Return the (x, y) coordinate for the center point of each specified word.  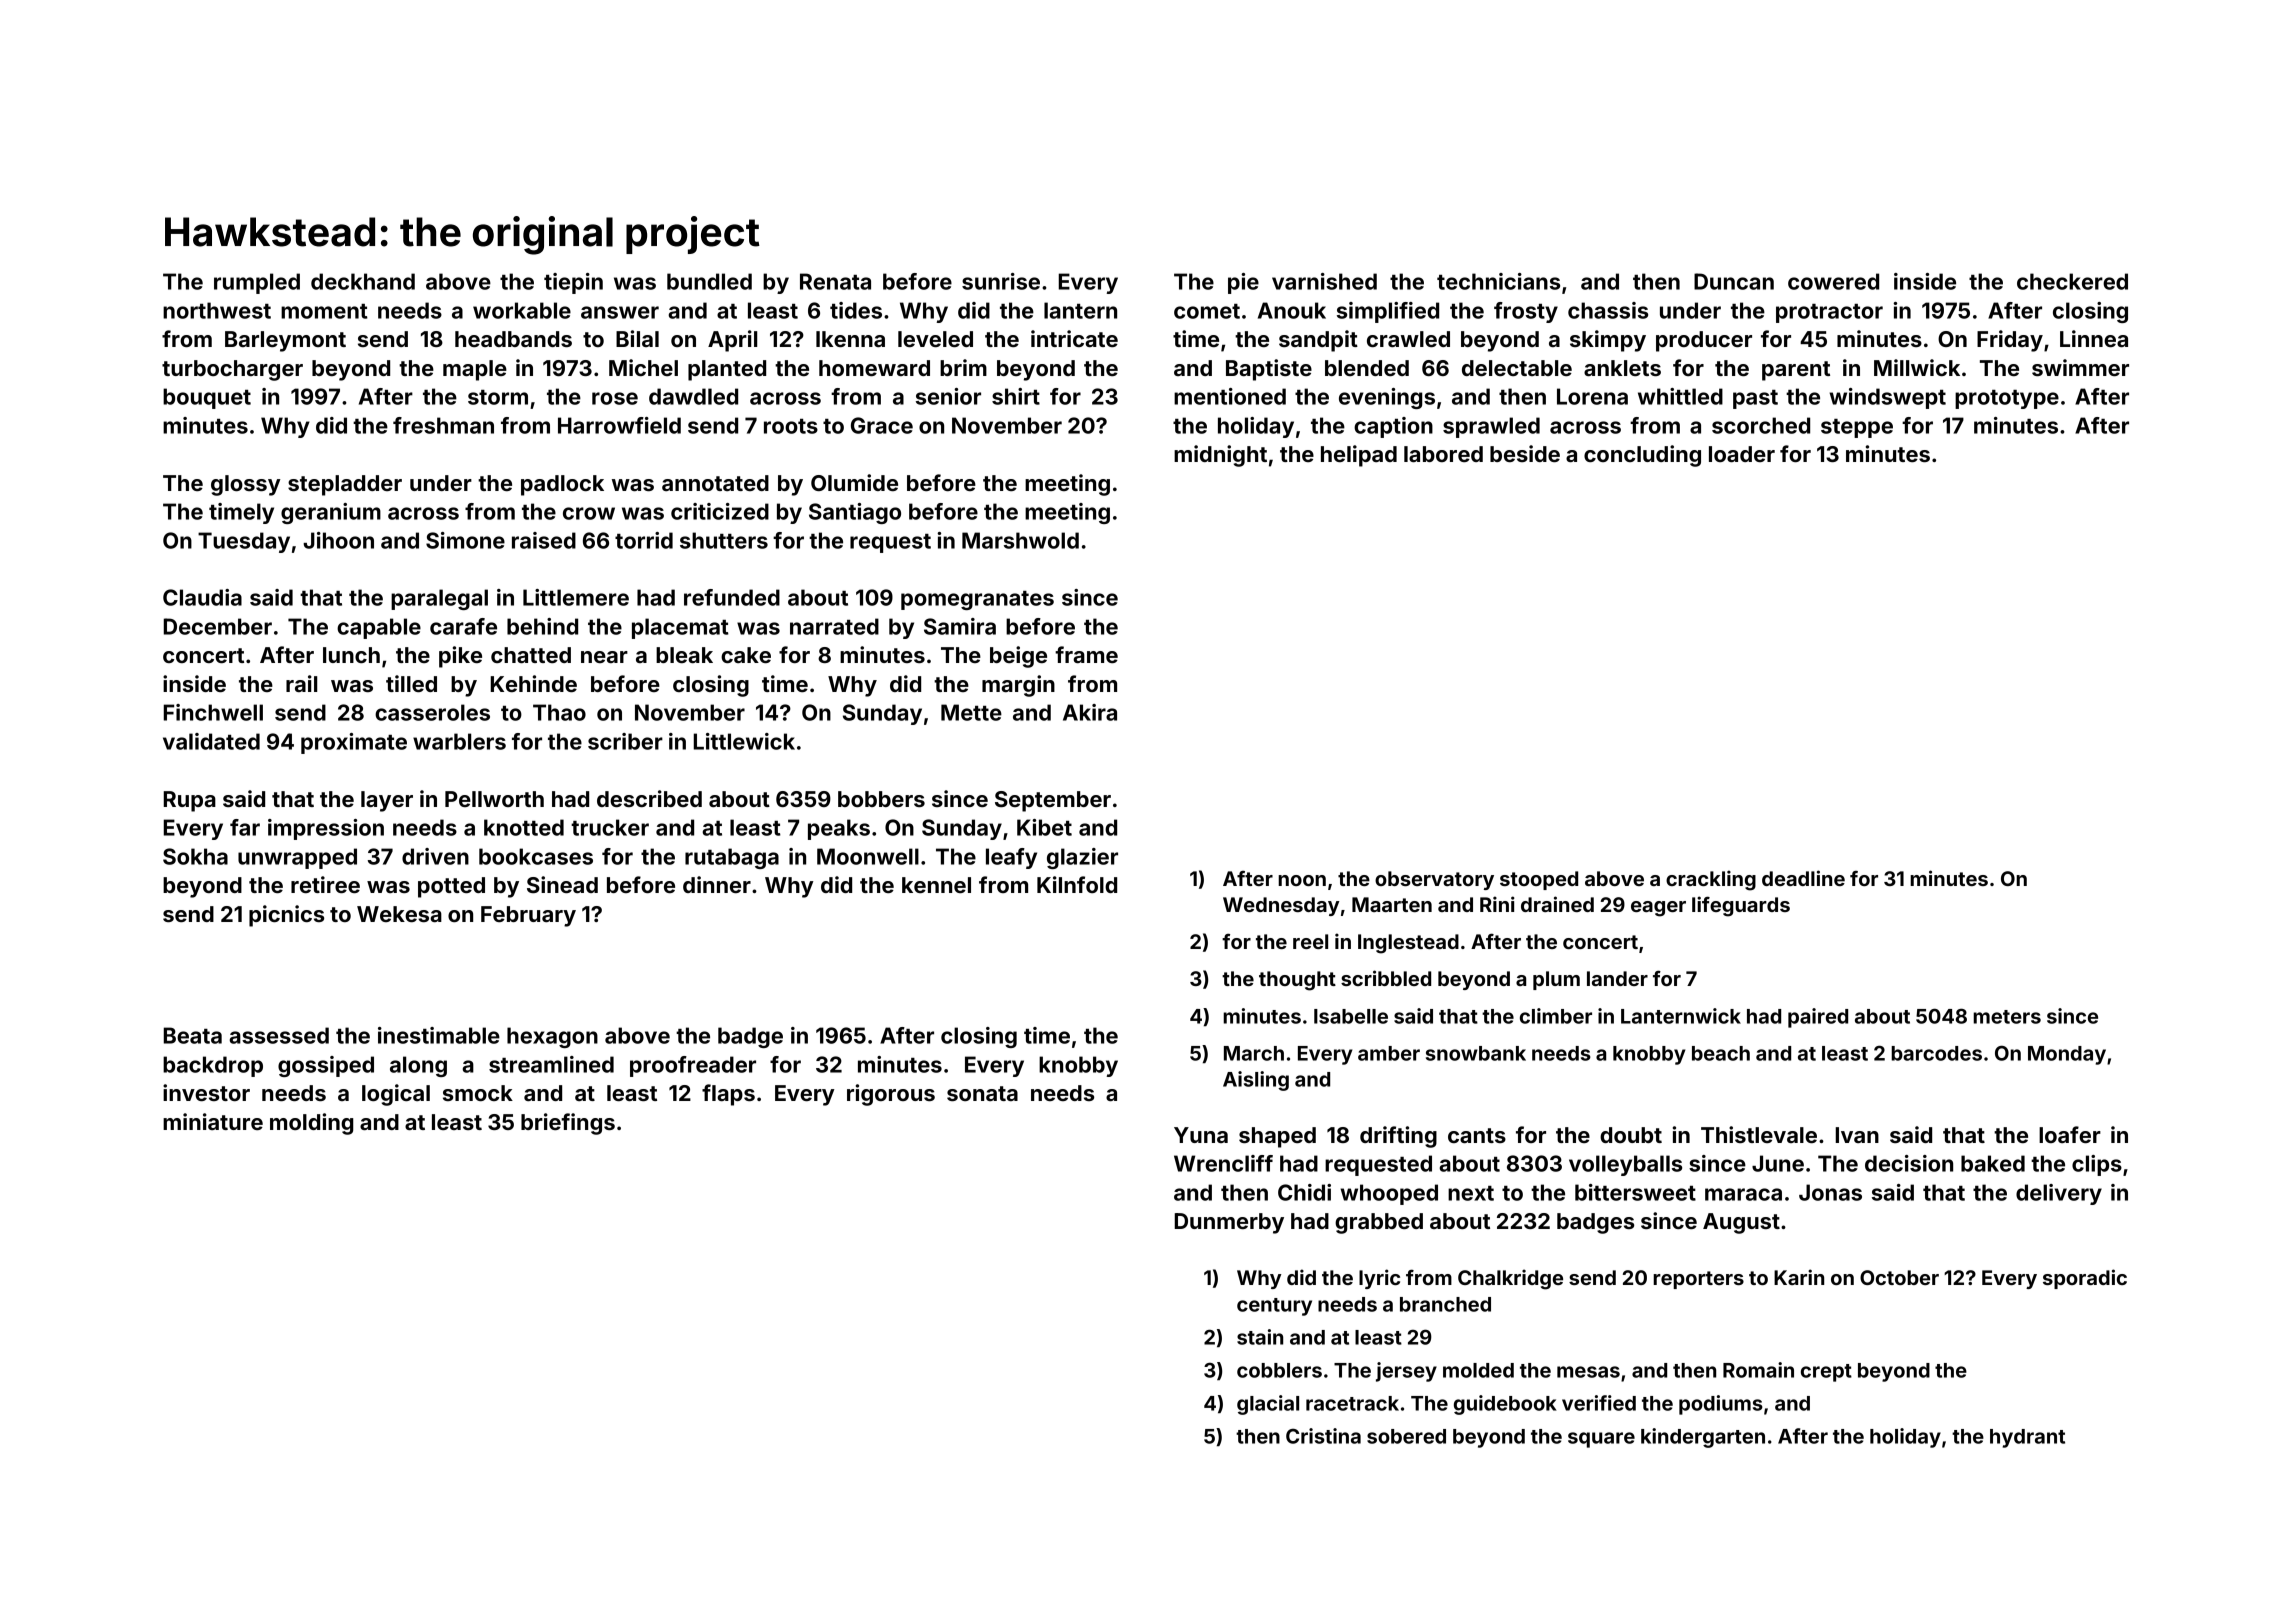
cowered (1833, 281)
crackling (1711, 880)
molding (311, 1124)
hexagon (552, 1037)
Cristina (1323, 1436)
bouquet (207, 398)
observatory (1434, 880)
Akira (1090, 712)
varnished (1324, 281)
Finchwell (213, 712)
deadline (1803, 878)
